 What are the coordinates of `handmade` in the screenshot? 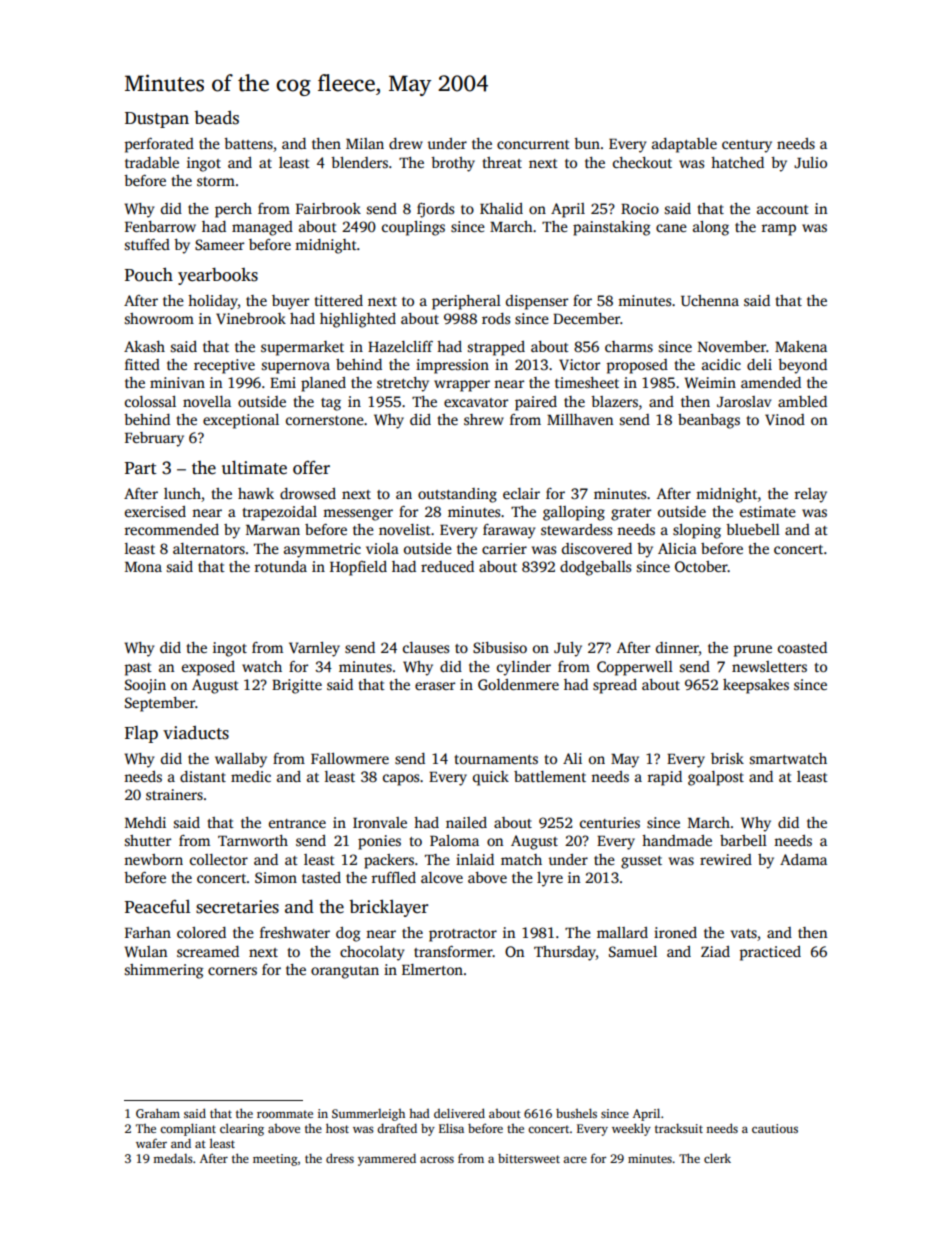 It's located at (677, 840).
